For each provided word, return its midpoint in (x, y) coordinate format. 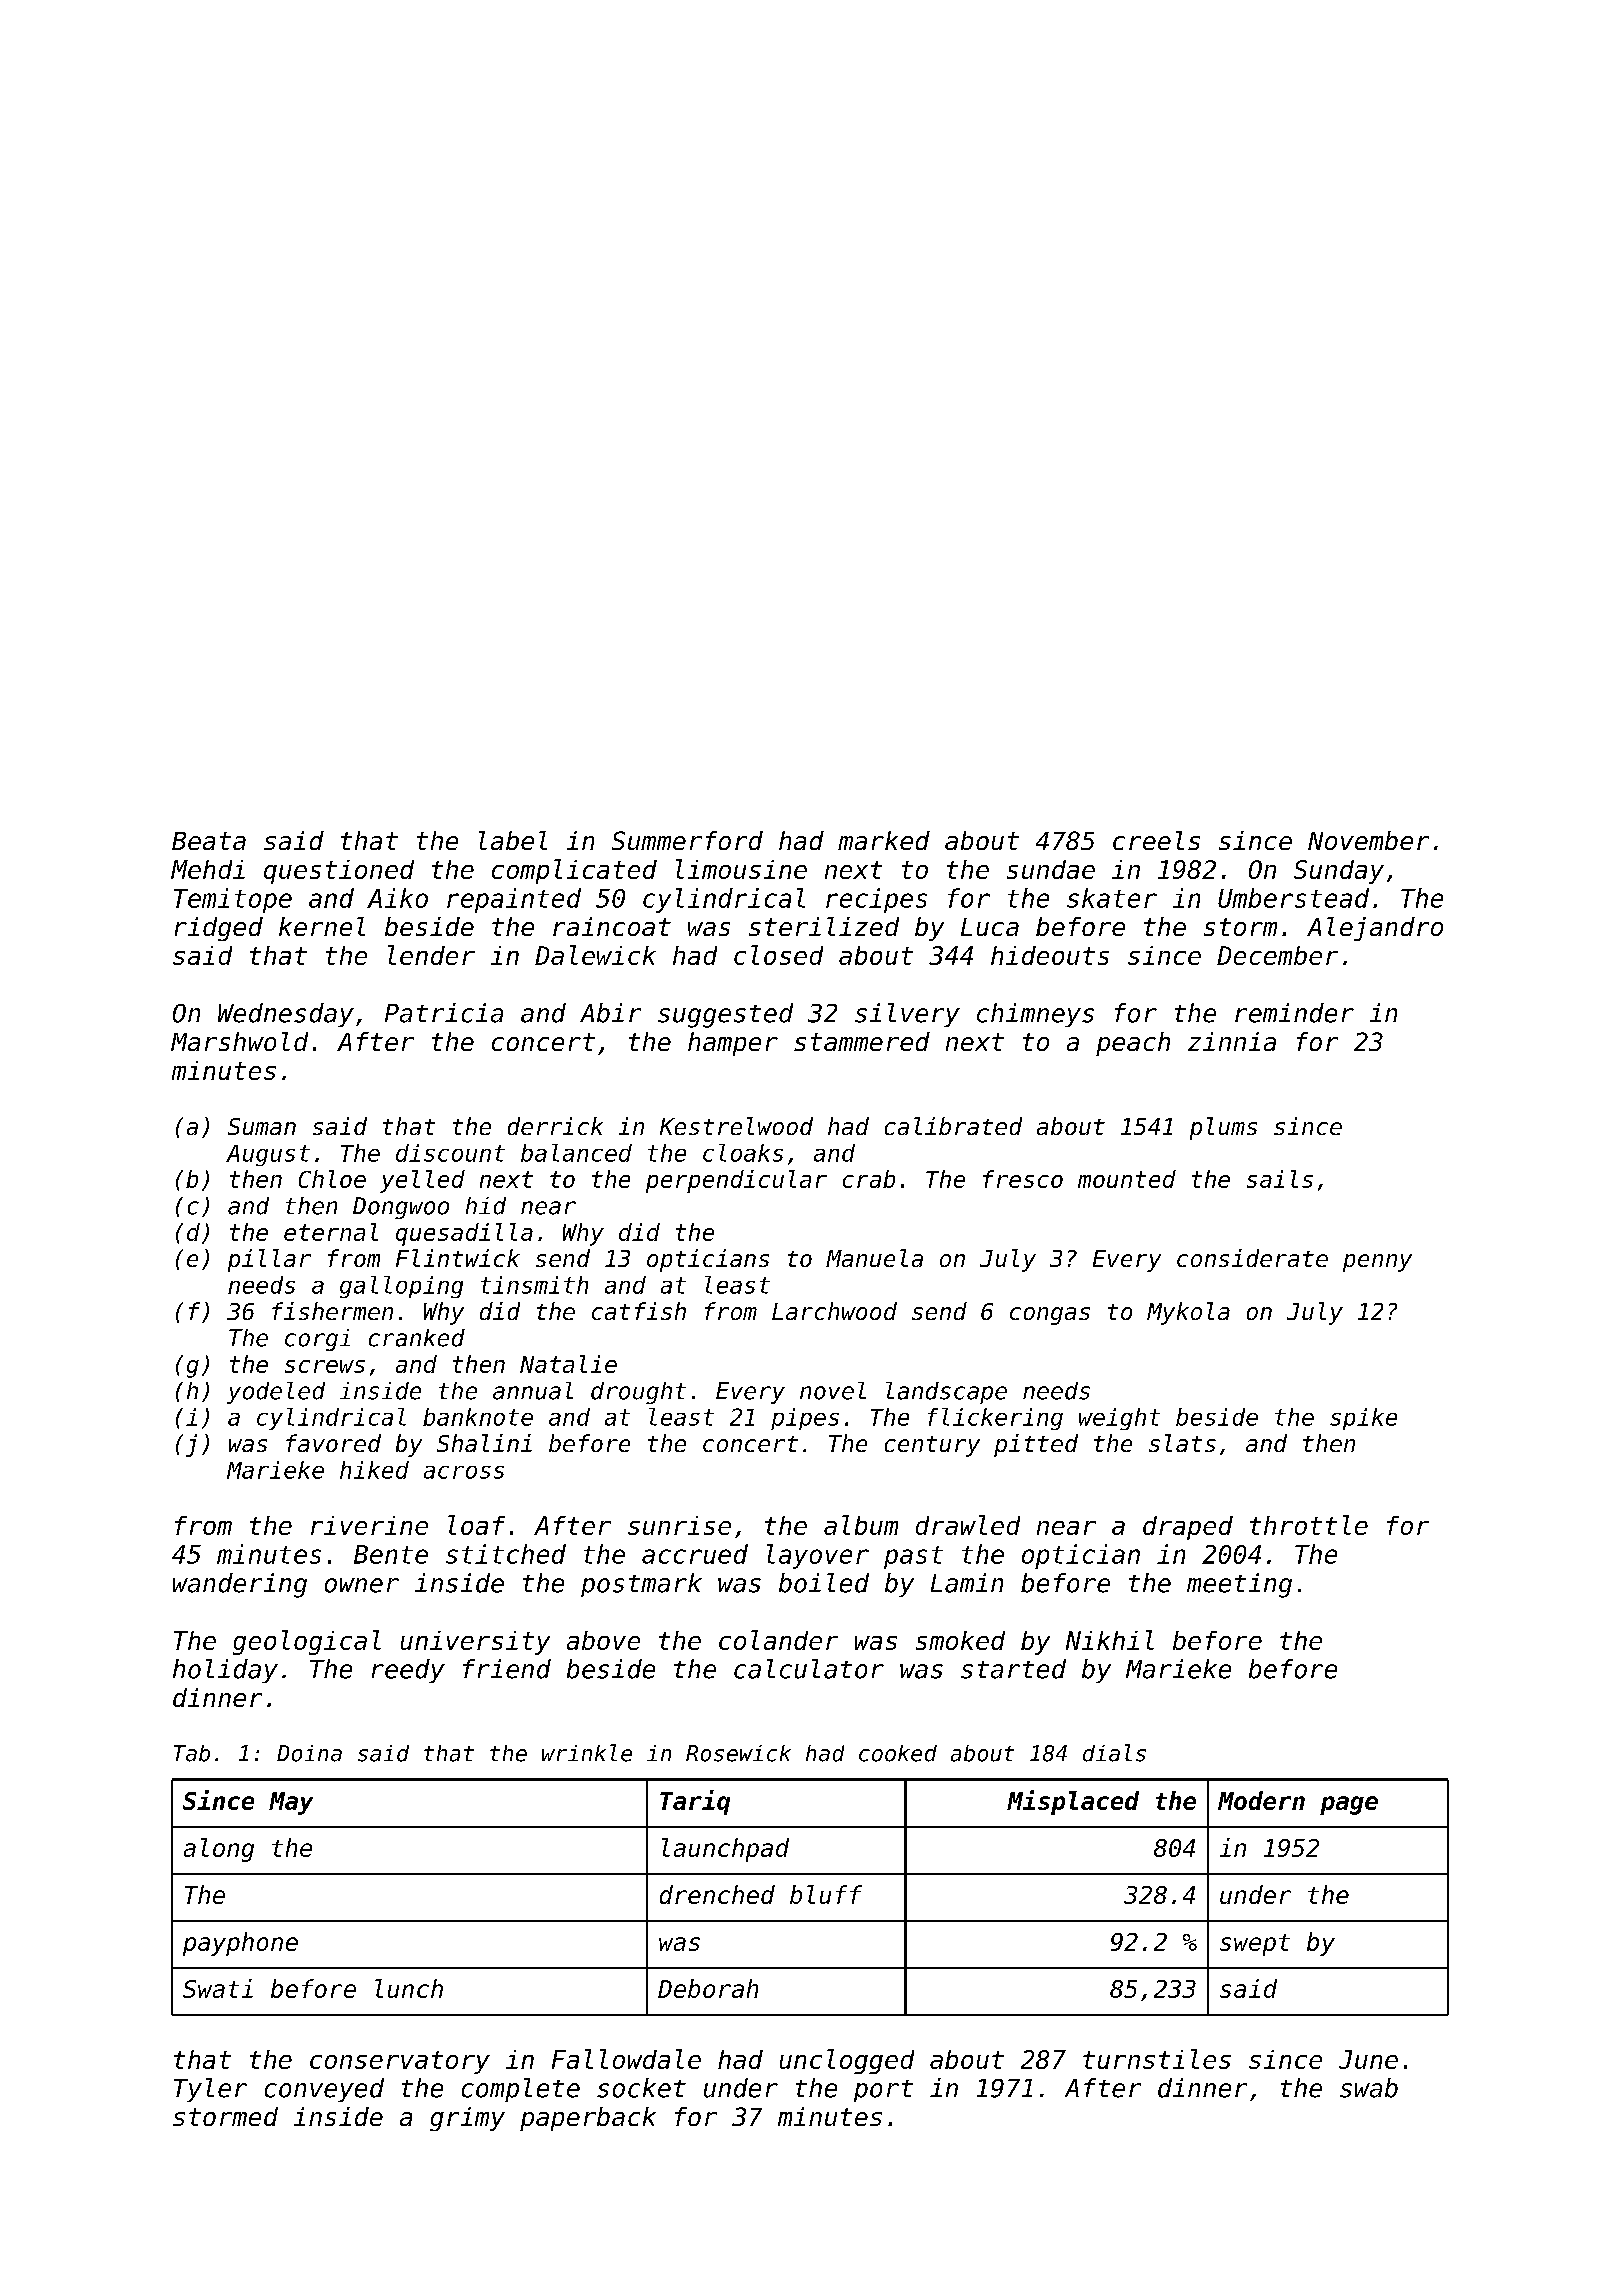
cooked (898, 1753)
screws (325, 1366)
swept (1255, 1945)
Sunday (1339, 872)
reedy (408, 1671)
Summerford (687, 840)
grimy (467, 2119)
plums (1223, 1128)
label (513, 840)
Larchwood (834, 1311)
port (883, 2091)
